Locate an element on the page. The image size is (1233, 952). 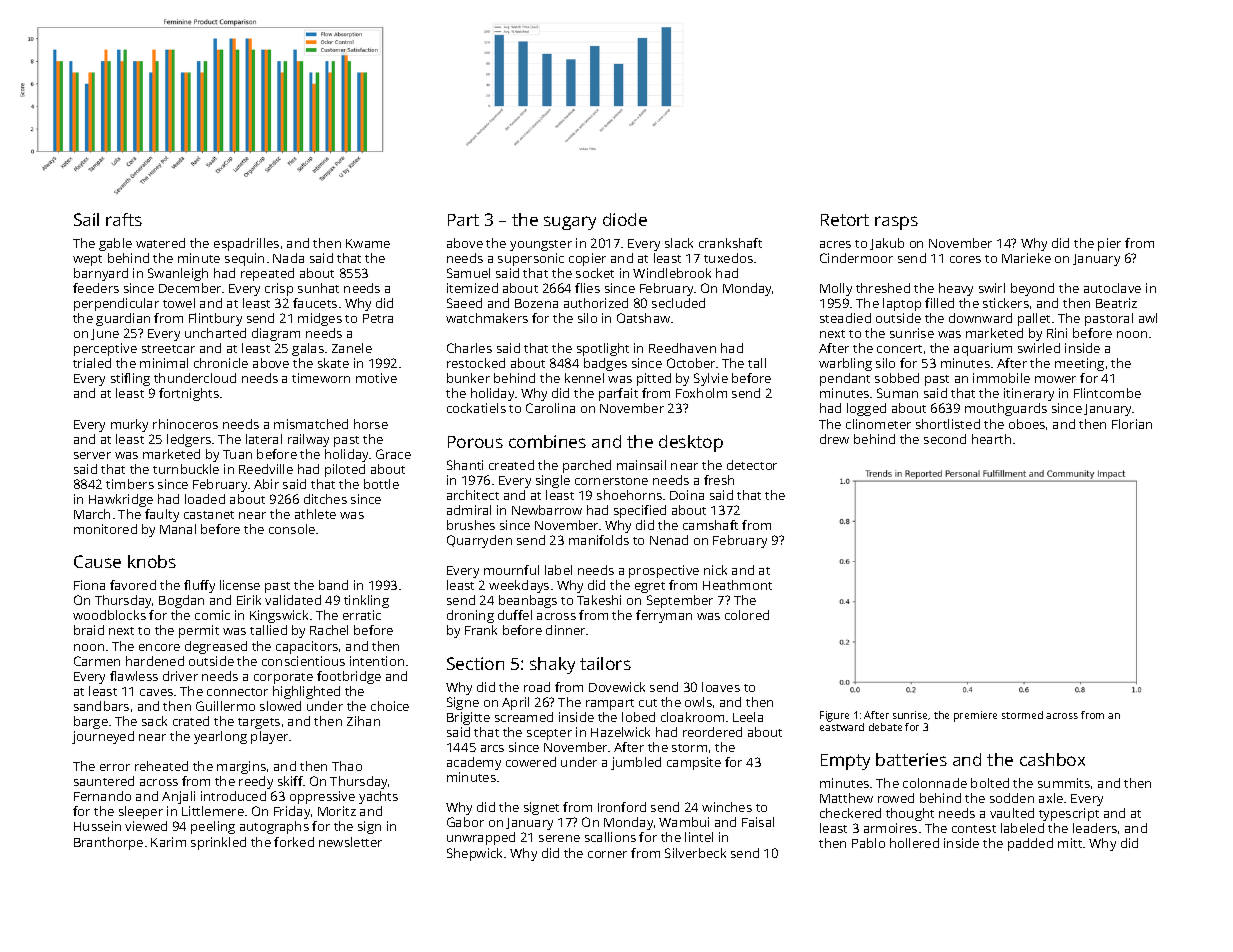
mitt is located at coordinates (1070, 843).
